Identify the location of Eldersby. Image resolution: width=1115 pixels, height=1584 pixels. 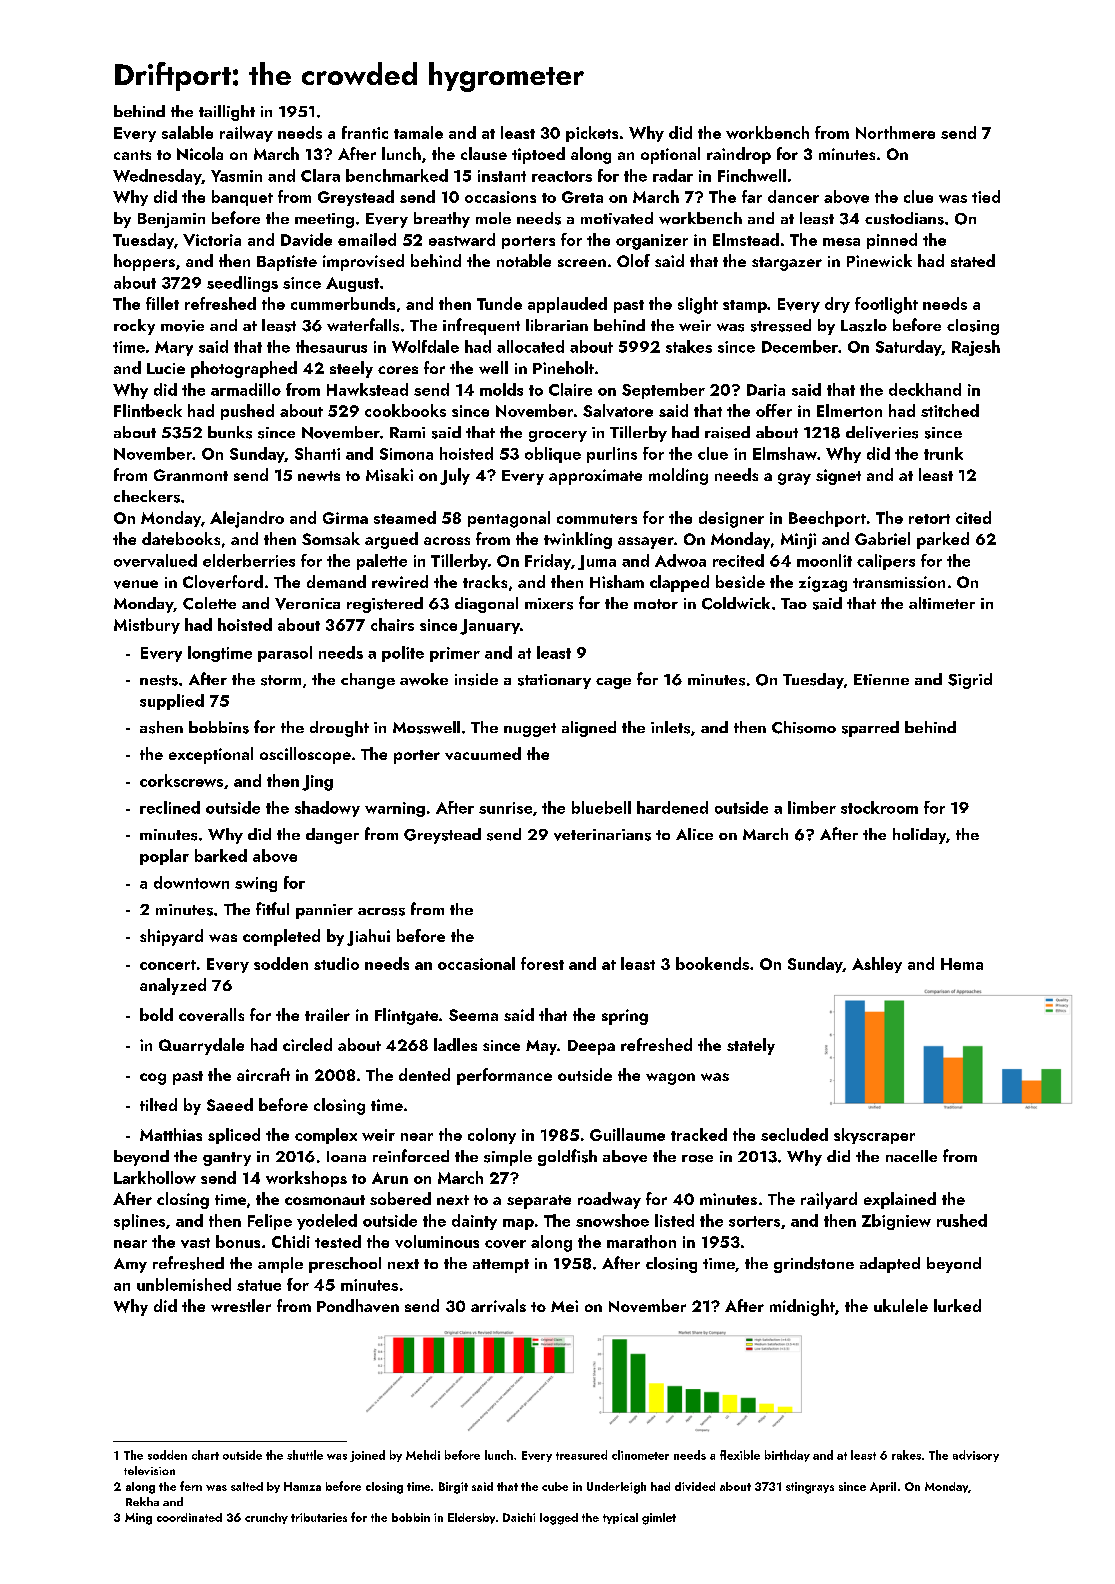
(471, 1518).
